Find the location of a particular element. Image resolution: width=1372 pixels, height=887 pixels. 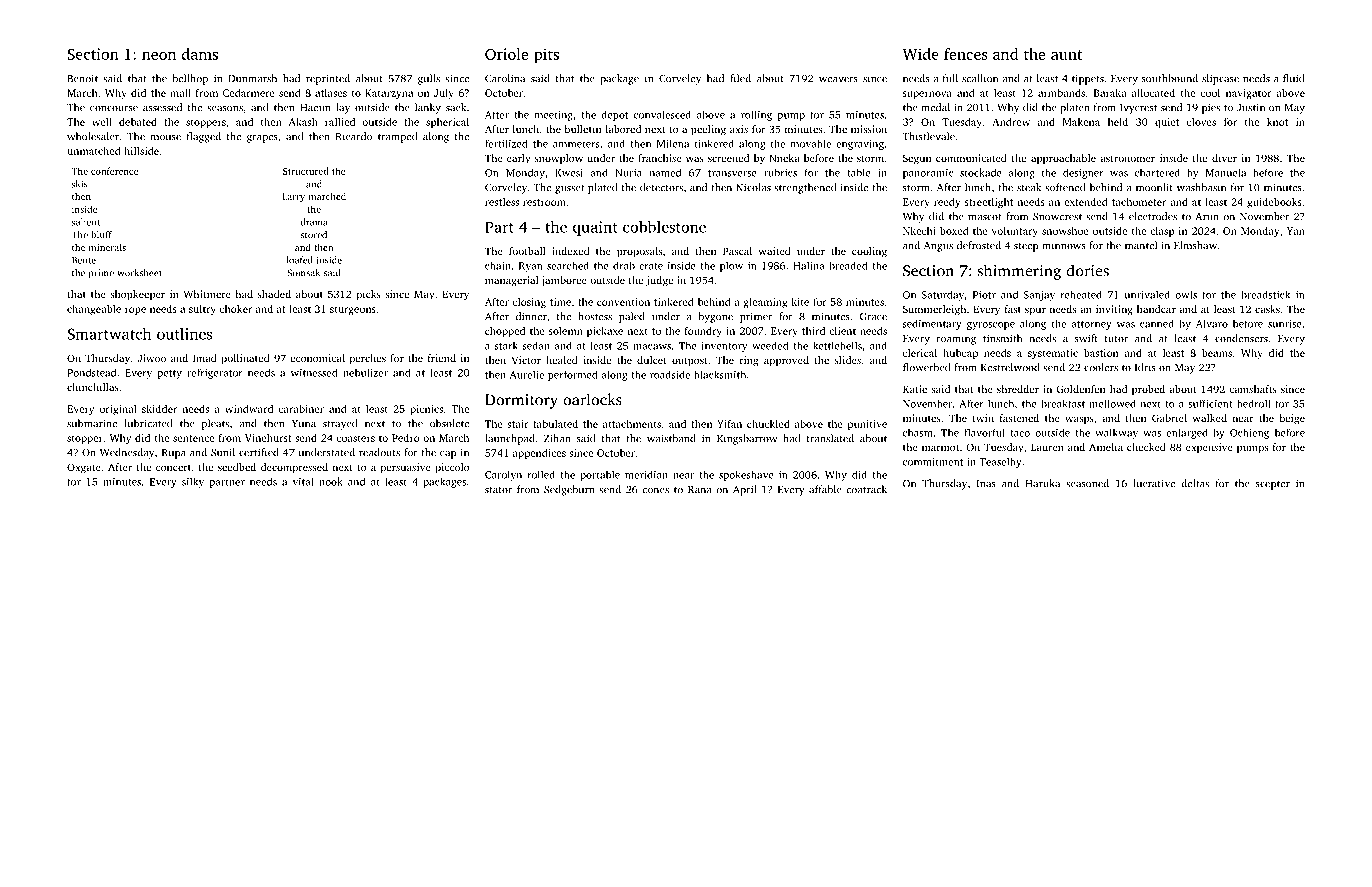

silky is located at coordinates (193, 482).
